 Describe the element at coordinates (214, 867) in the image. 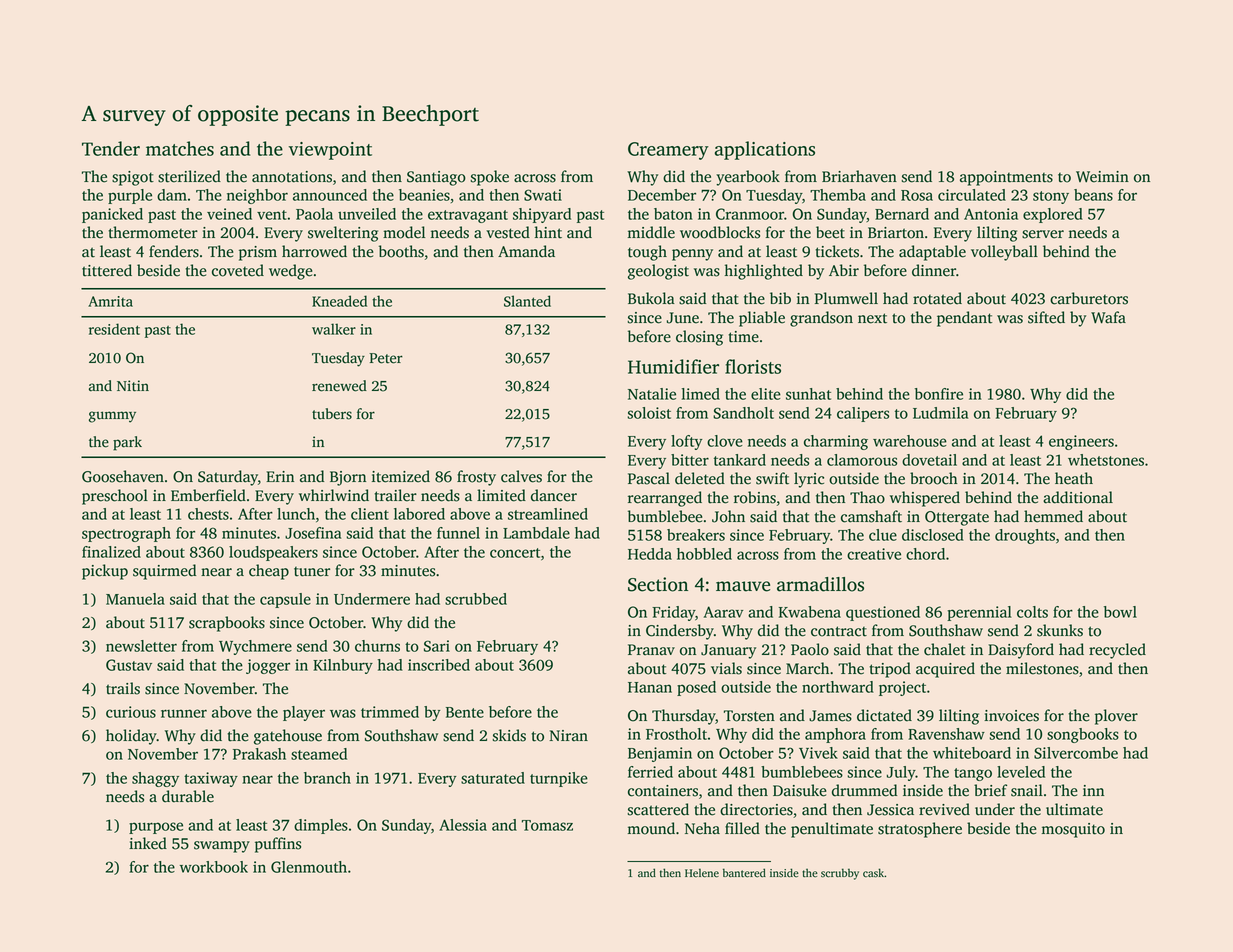

I see `workbook` at that location.
